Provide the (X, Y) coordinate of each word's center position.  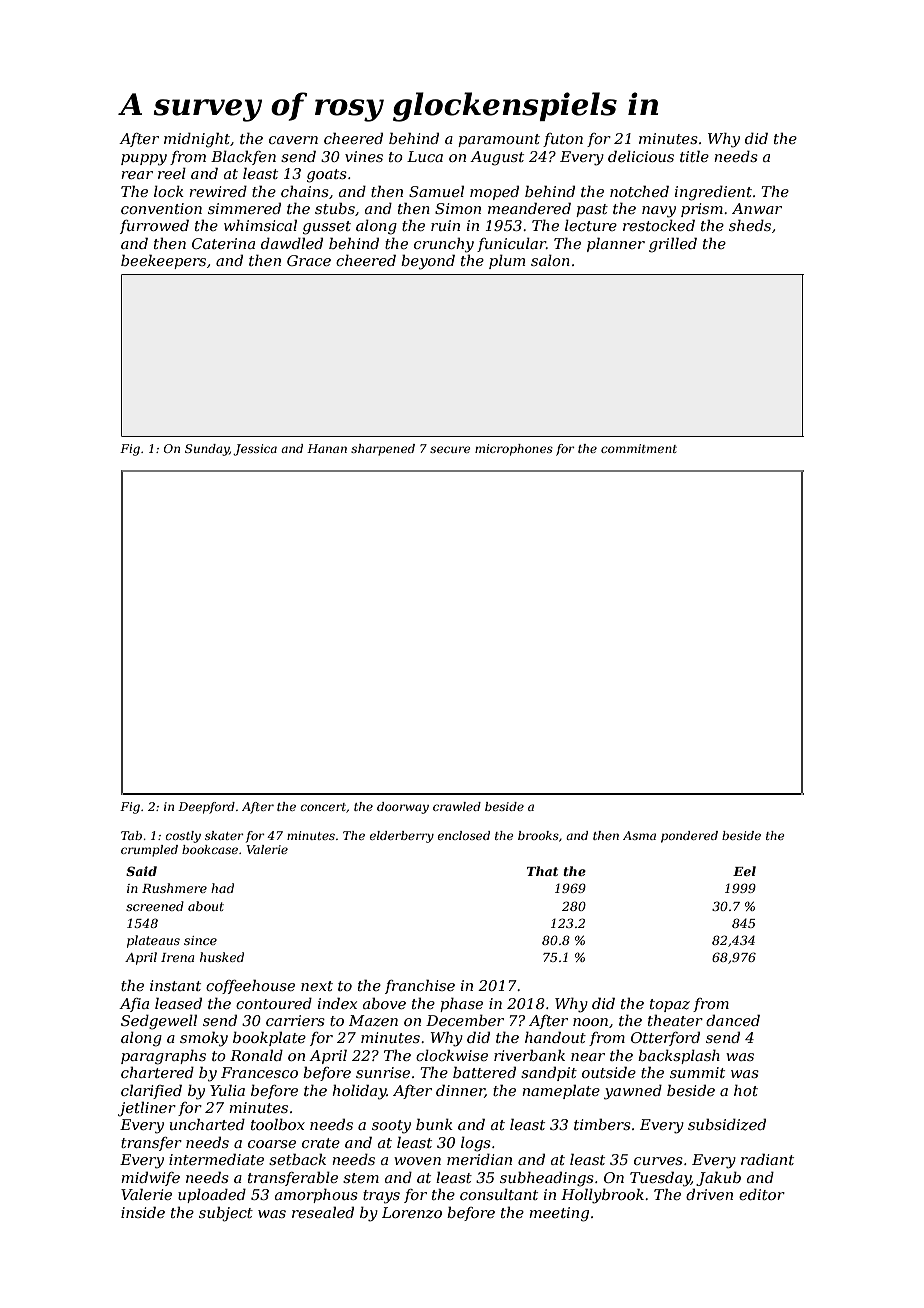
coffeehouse (250, 986)
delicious (641, 156)
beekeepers (163, 261)
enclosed (464, 835)
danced (733, 1020)
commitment (639, 448)
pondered (689, 837)
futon (563, 140)
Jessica (255, 450)
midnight (197, 140)
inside (143, 1212)
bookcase (210, 849)
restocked (659, 225)
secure (450, 449)
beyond (428, 262)
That (542, 871)
